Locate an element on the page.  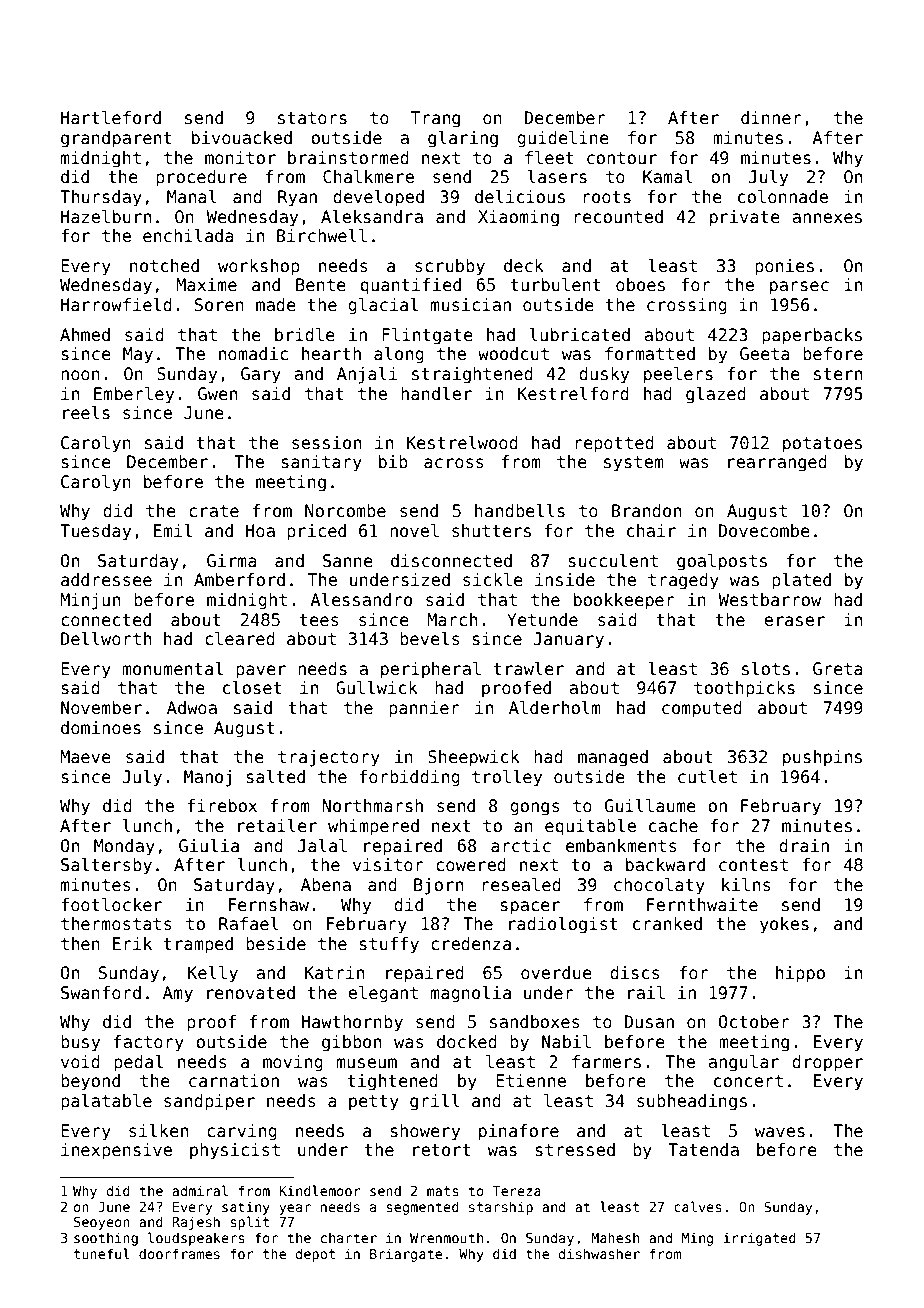
handler is located at coordinates (436, 394).
